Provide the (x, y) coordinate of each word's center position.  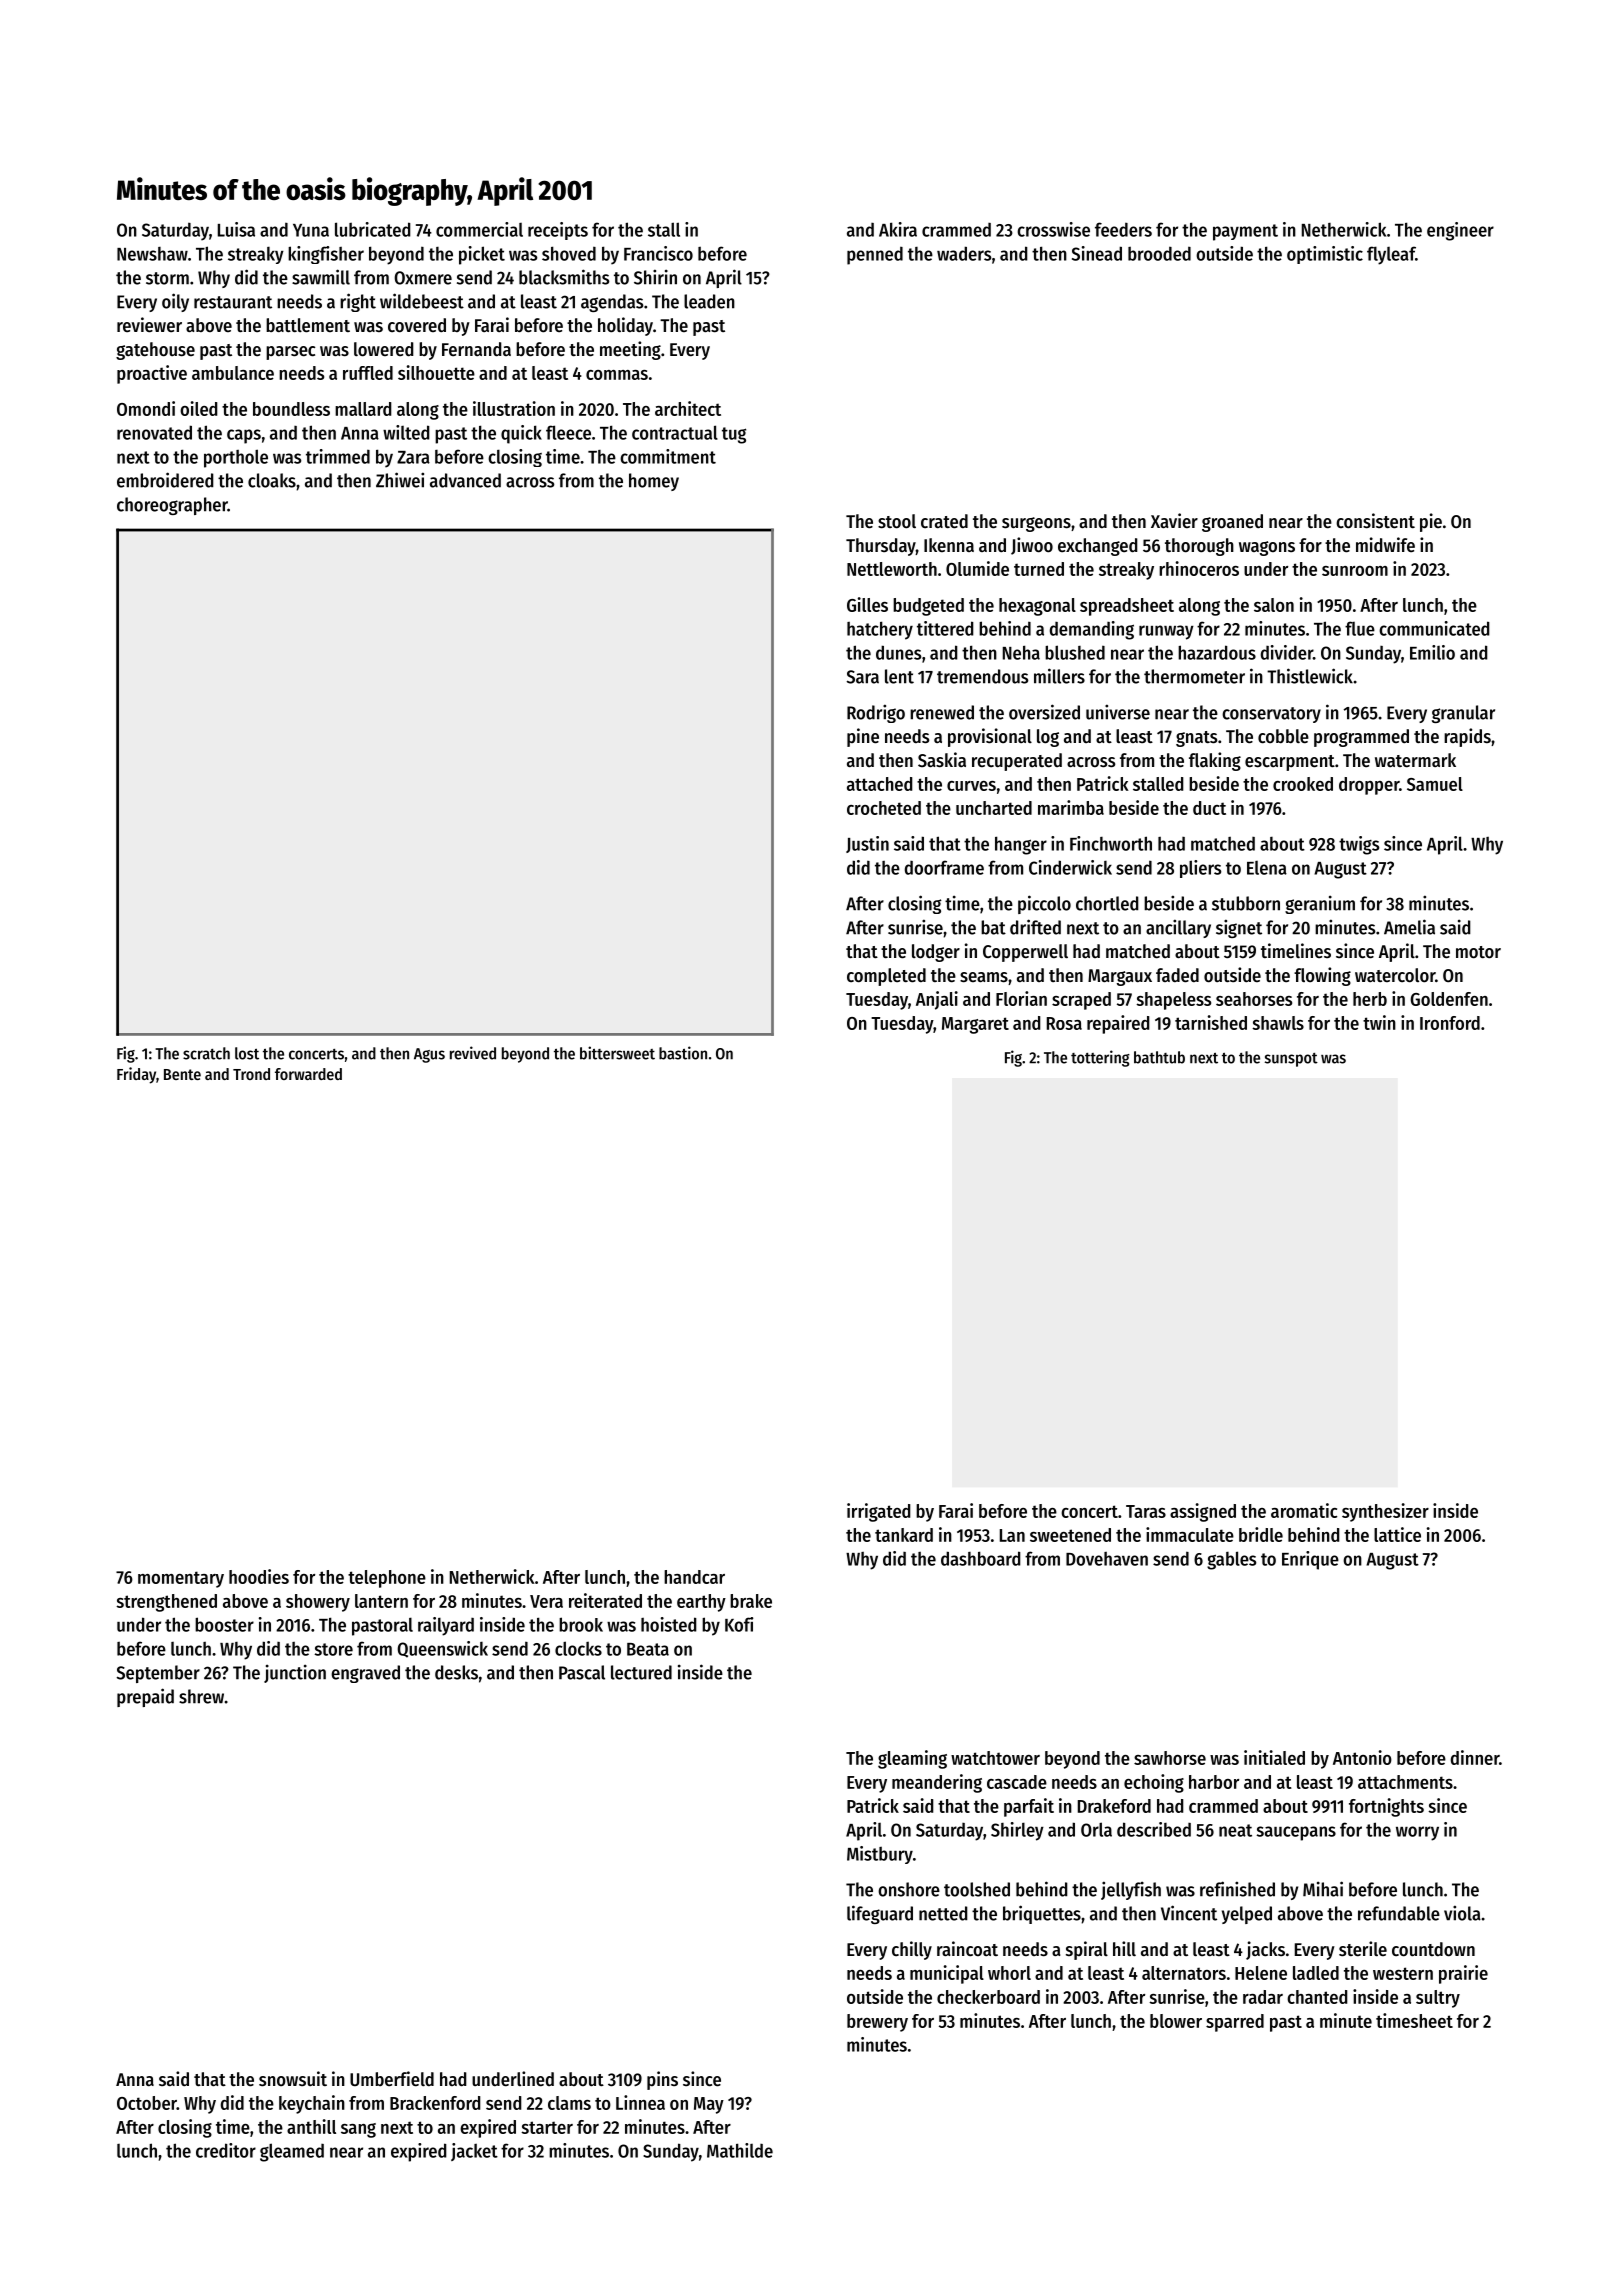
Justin (867, 844)
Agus (429, 1055)
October (147, 2103)
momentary (181, 1579)
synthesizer (1385, 1512)
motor (1478, 952)
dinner (1475, 1757)
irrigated (879, 1512)
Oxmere (423, 278)
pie (1431, 522)
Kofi (739, 1624)
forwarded (308, 1074)
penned (875, 255)
